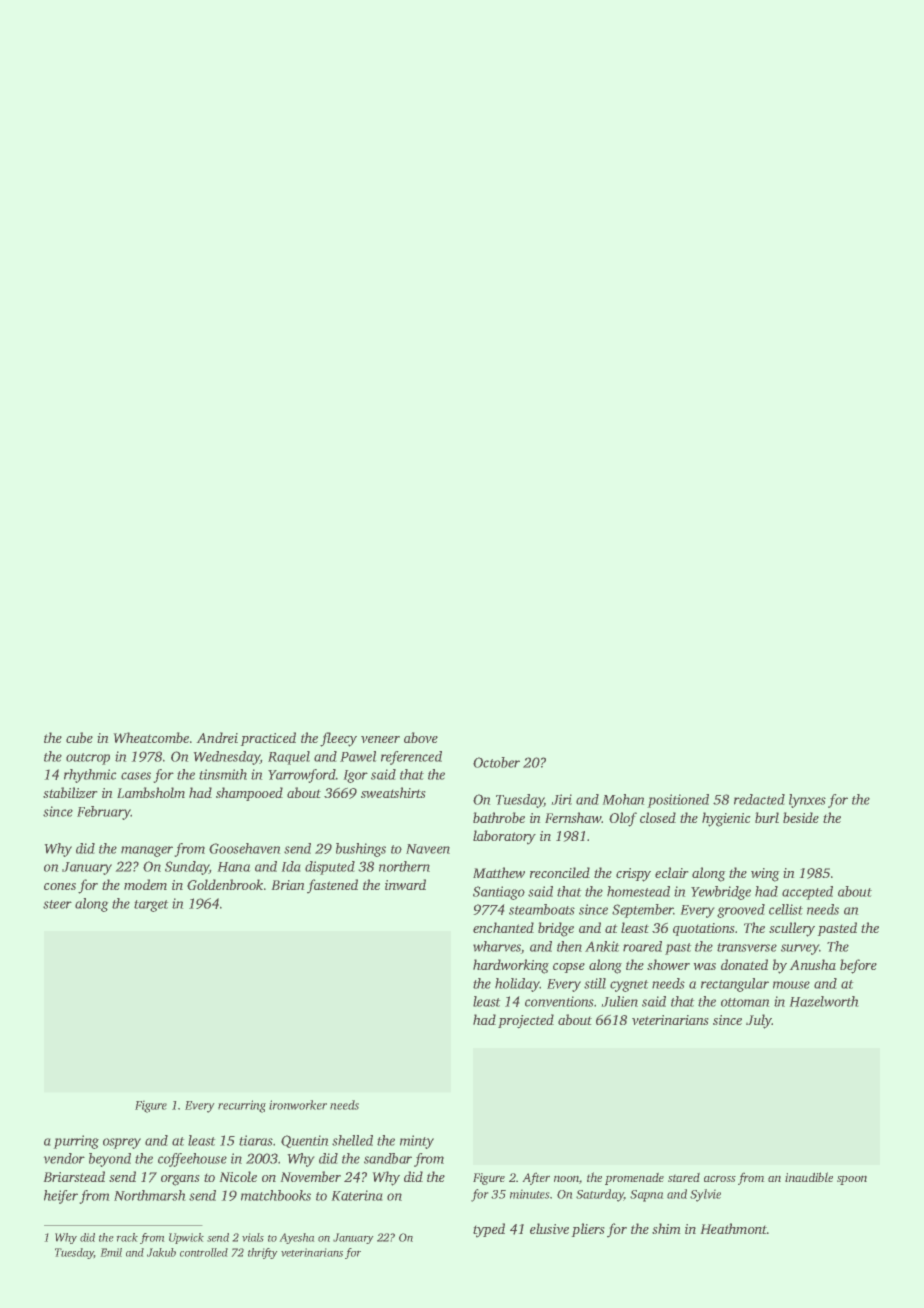  Describe the element at coordinates (76, 1142) in the document. I see `purring` at that location.
